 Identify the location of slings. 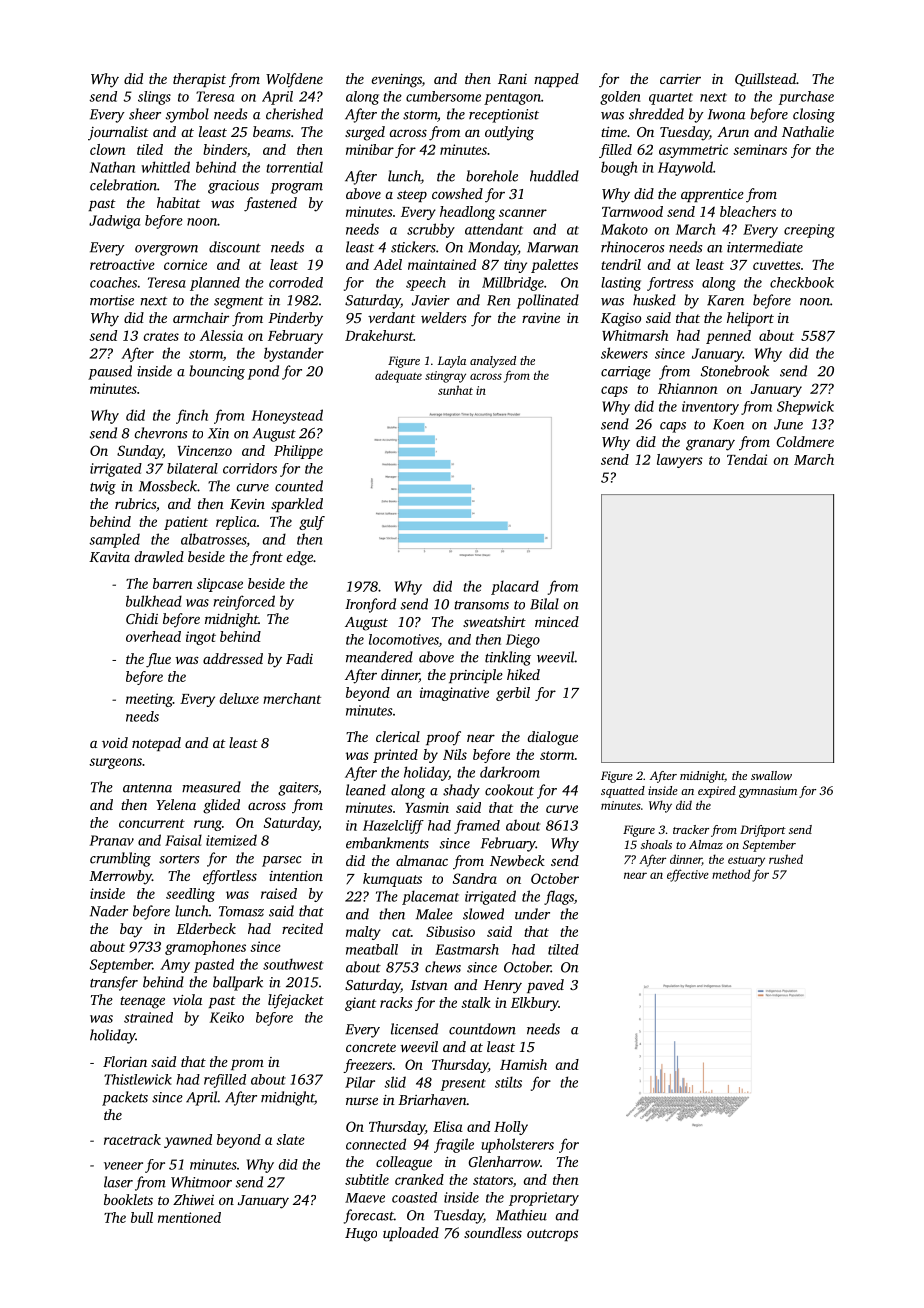
(154, 98).
